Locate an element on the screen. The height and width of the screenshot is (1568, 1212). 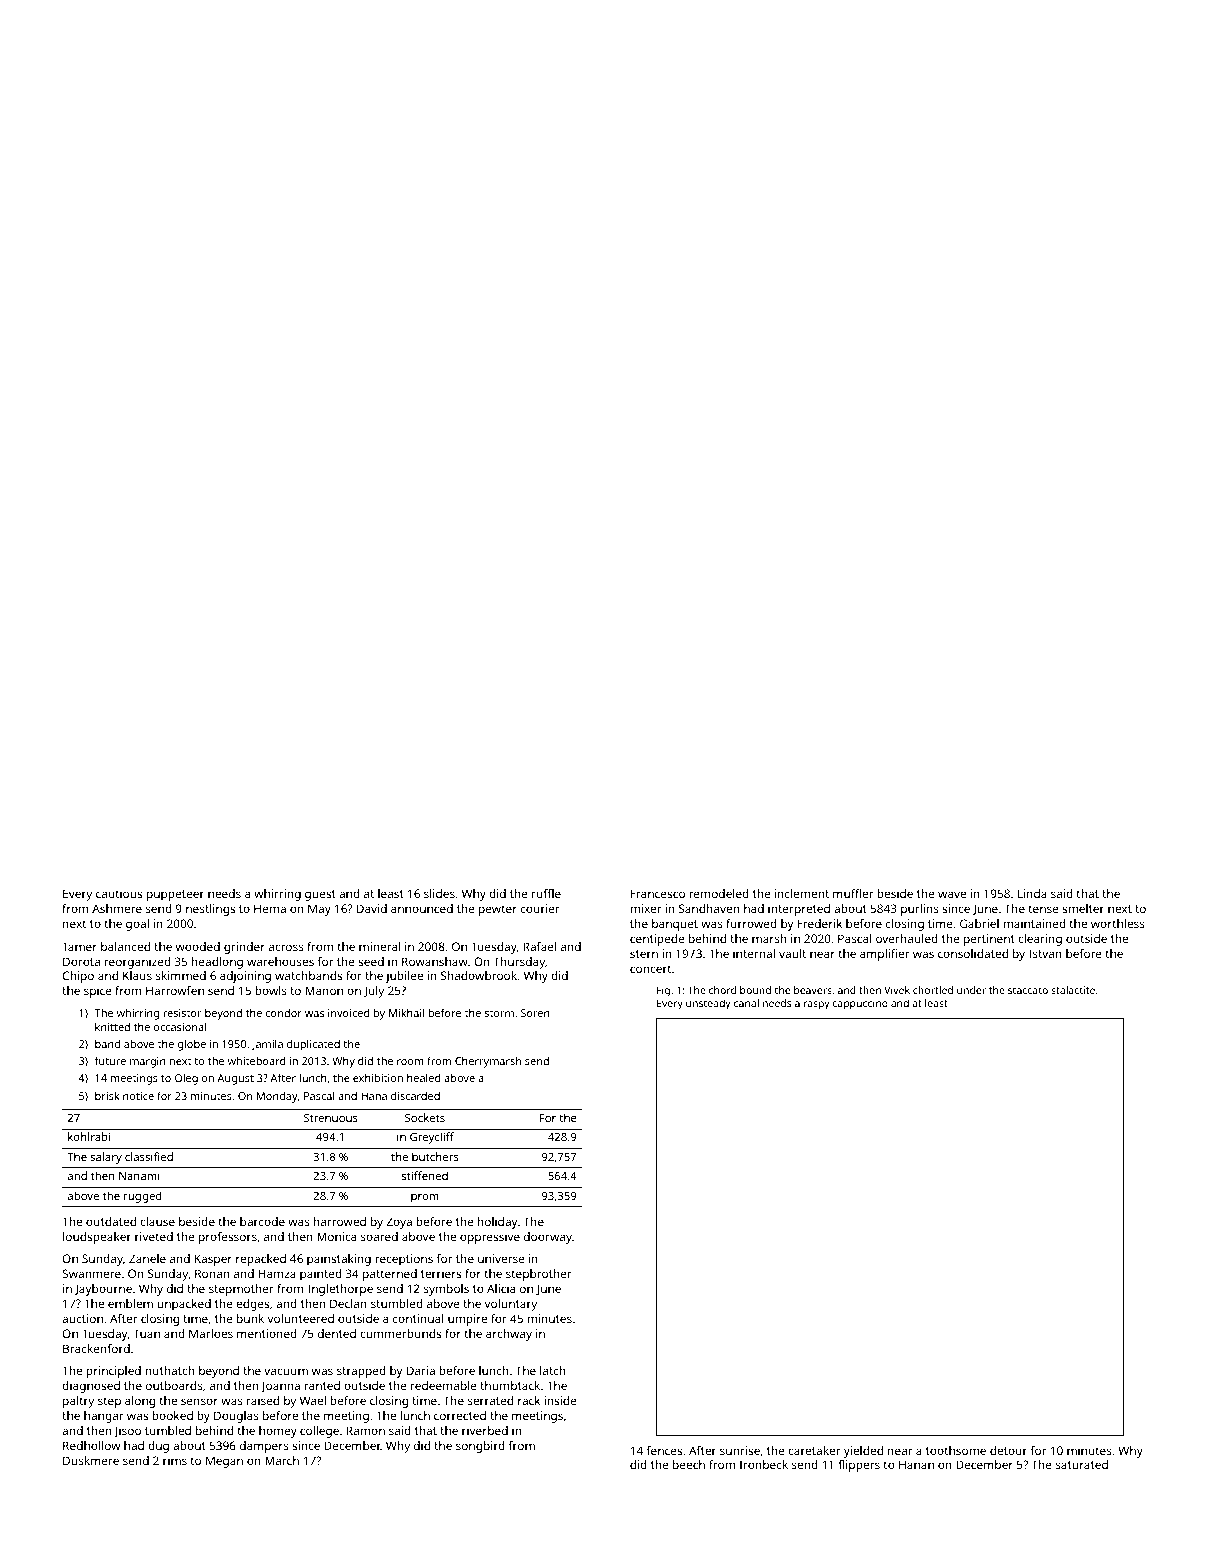
pertinent is located at coordinates (989, 940).
